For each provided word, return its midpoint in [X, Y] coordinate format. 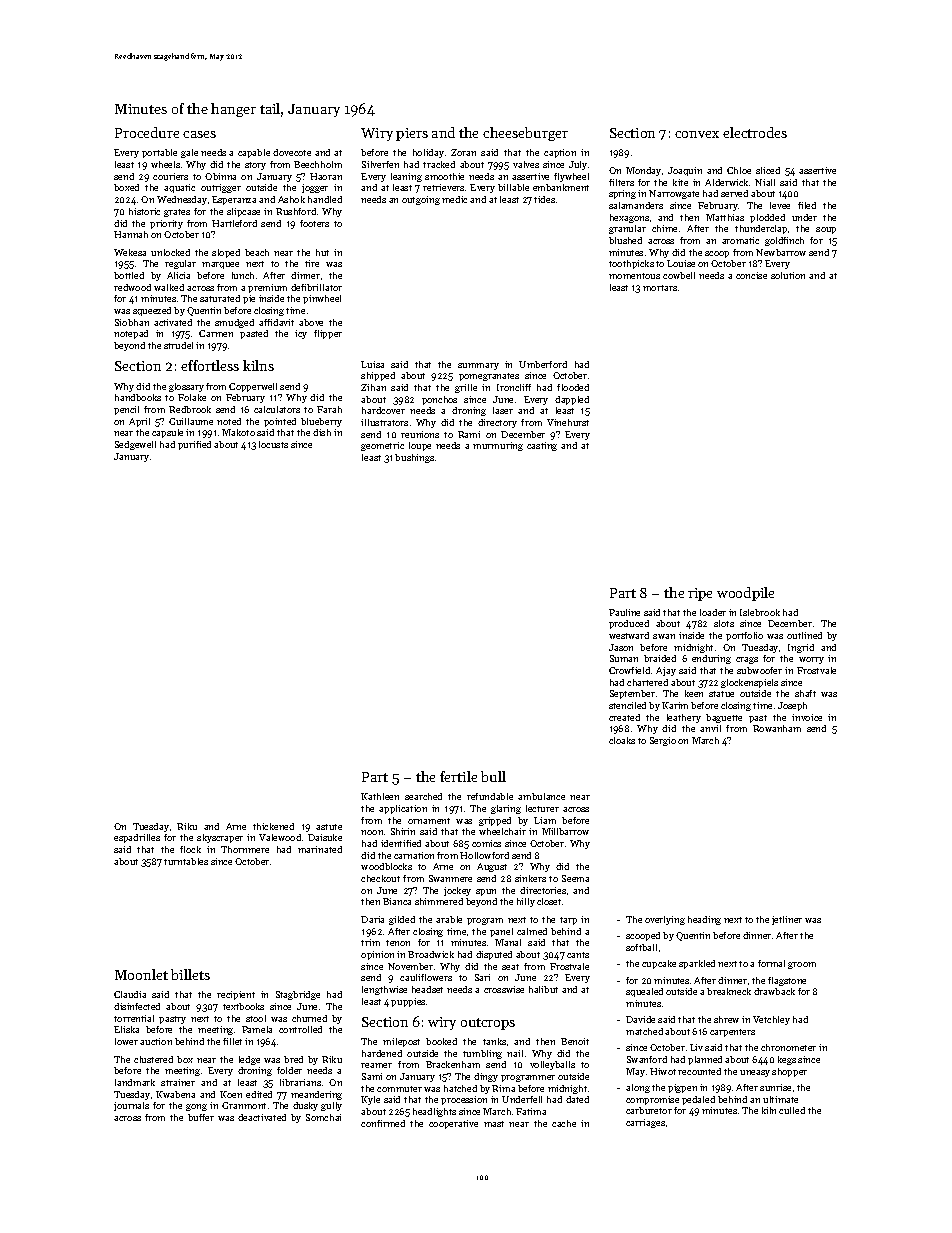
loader [713, 612]
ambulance [541, 796]
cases [199, 134]
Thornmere [245, 849]
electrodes [755, 132]
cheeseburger [525, 134]
